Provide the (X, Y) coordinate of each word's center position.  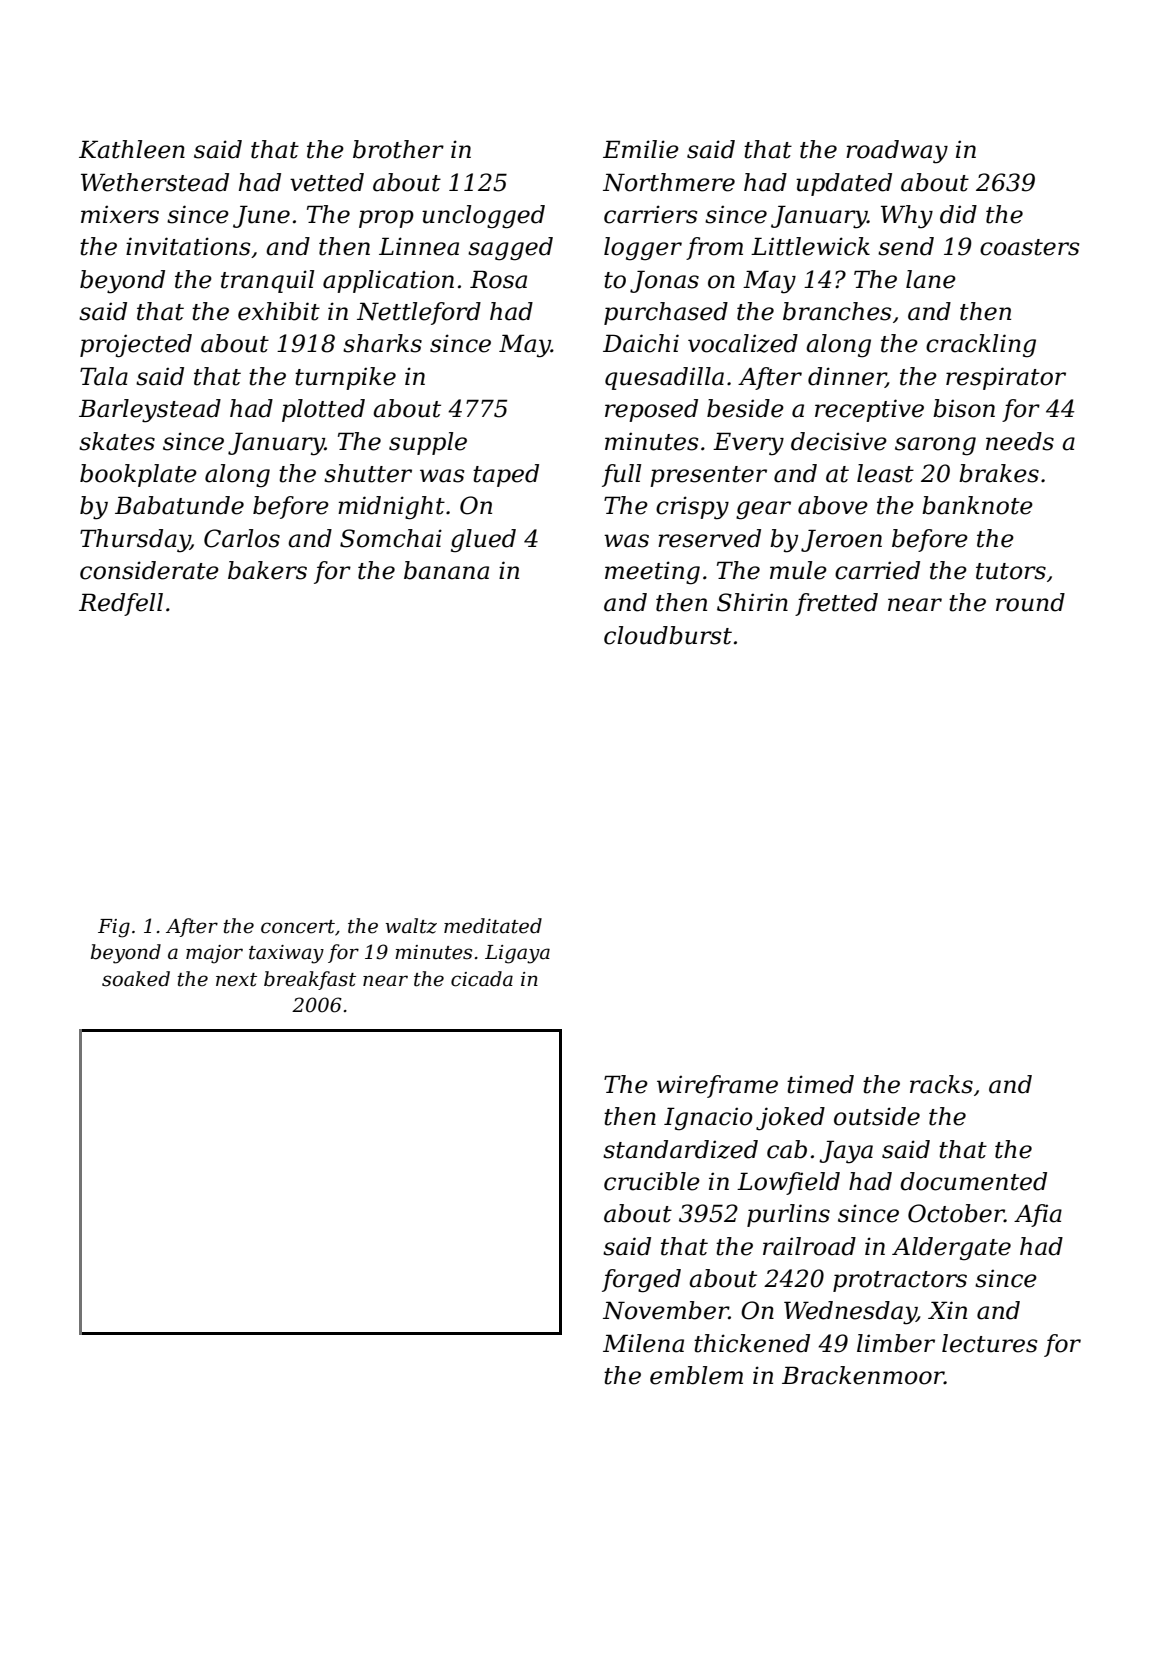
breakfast (310, 980)
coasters (1029, 247)
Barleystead (150, 411)
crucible (652, 1181)
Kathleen (132, 149)
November (666, 1310)
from (714, 248)
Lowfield (788, 1183)
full (621, 475)
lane (931, 279)
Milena (643, 1343)
